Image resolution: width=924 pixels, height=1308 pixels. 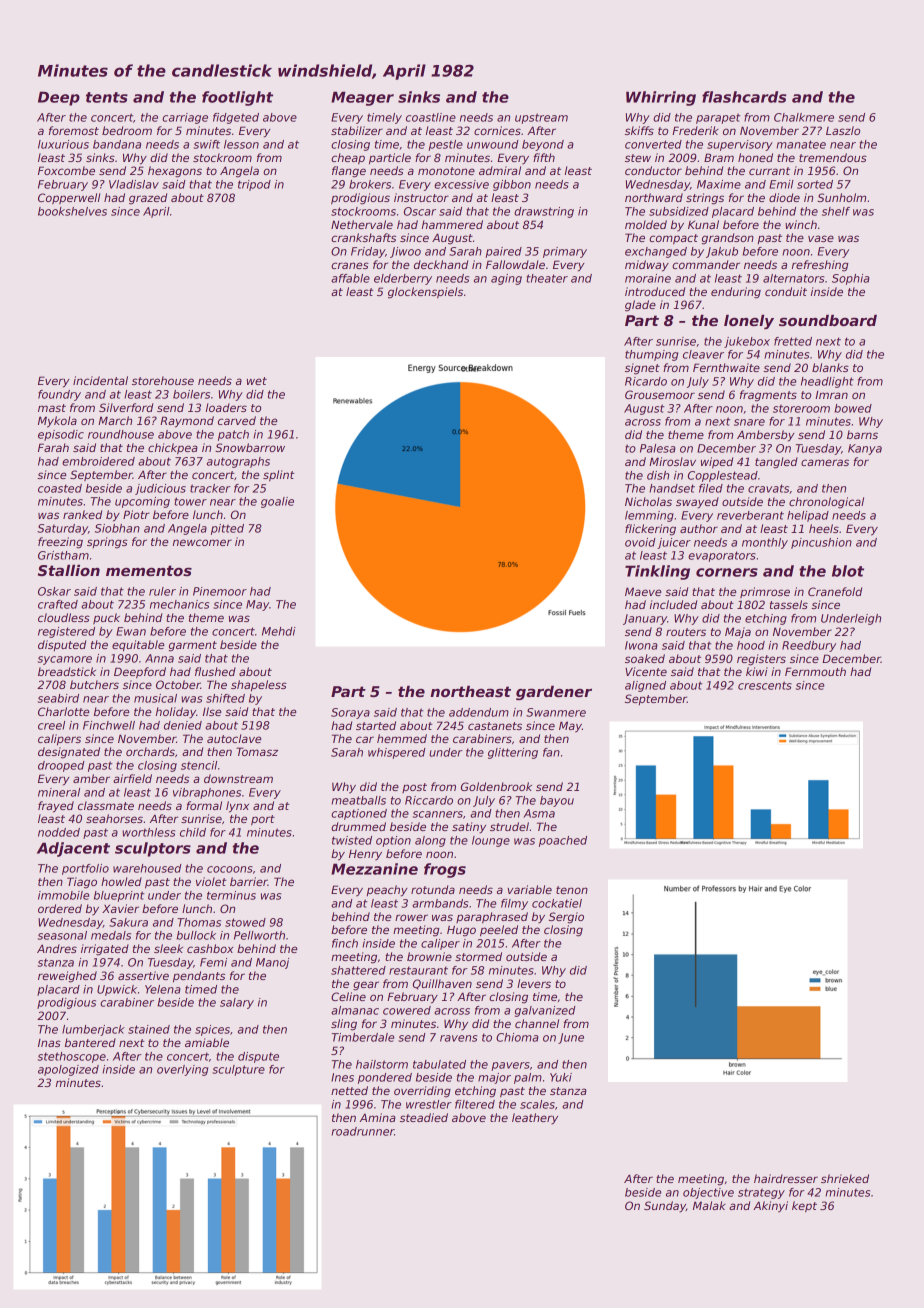 I want to click on soundboard, so click(x=828, y=320).
